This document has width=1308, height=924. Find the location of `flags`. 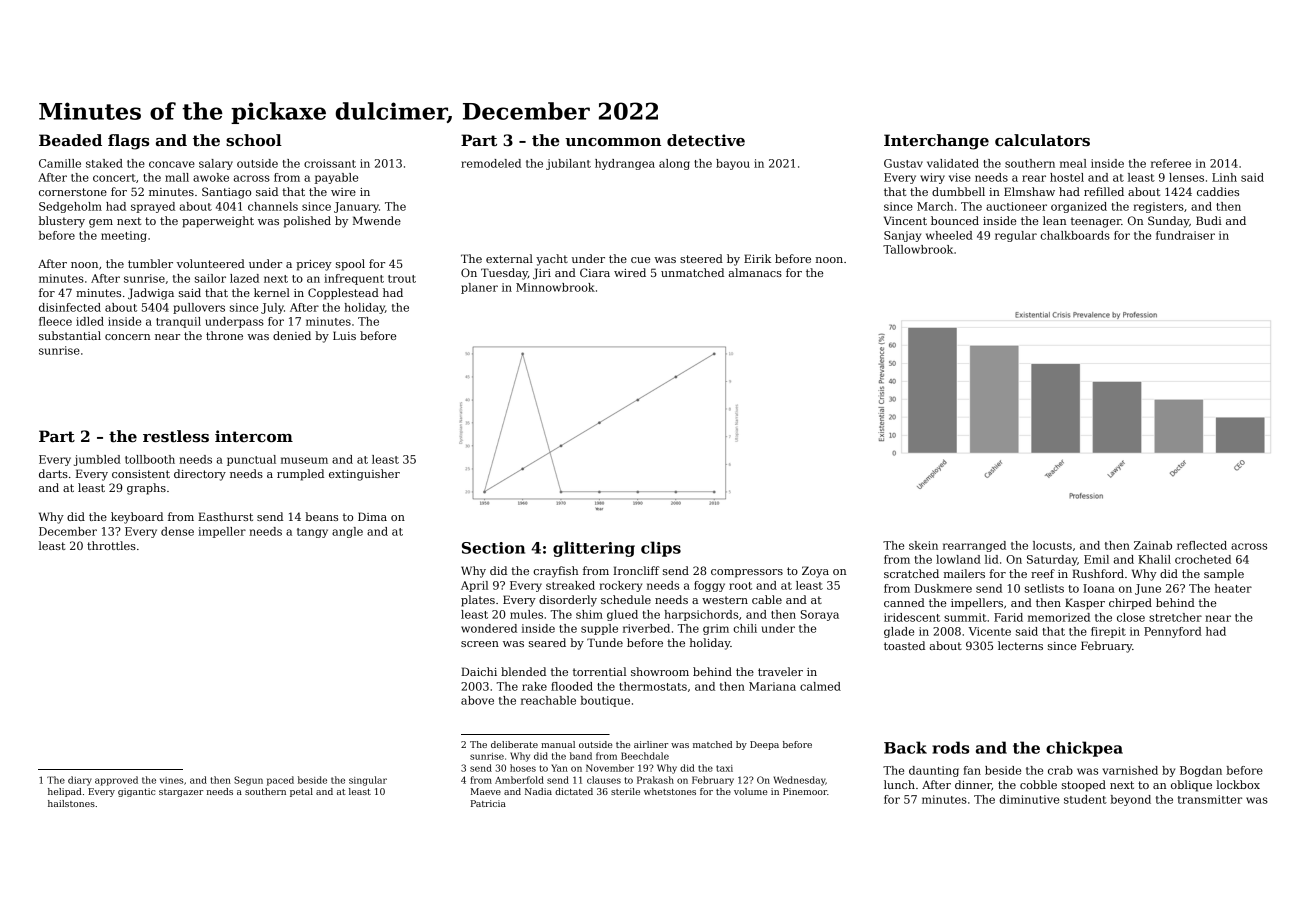

flags is located at coordinates (128, 142).
